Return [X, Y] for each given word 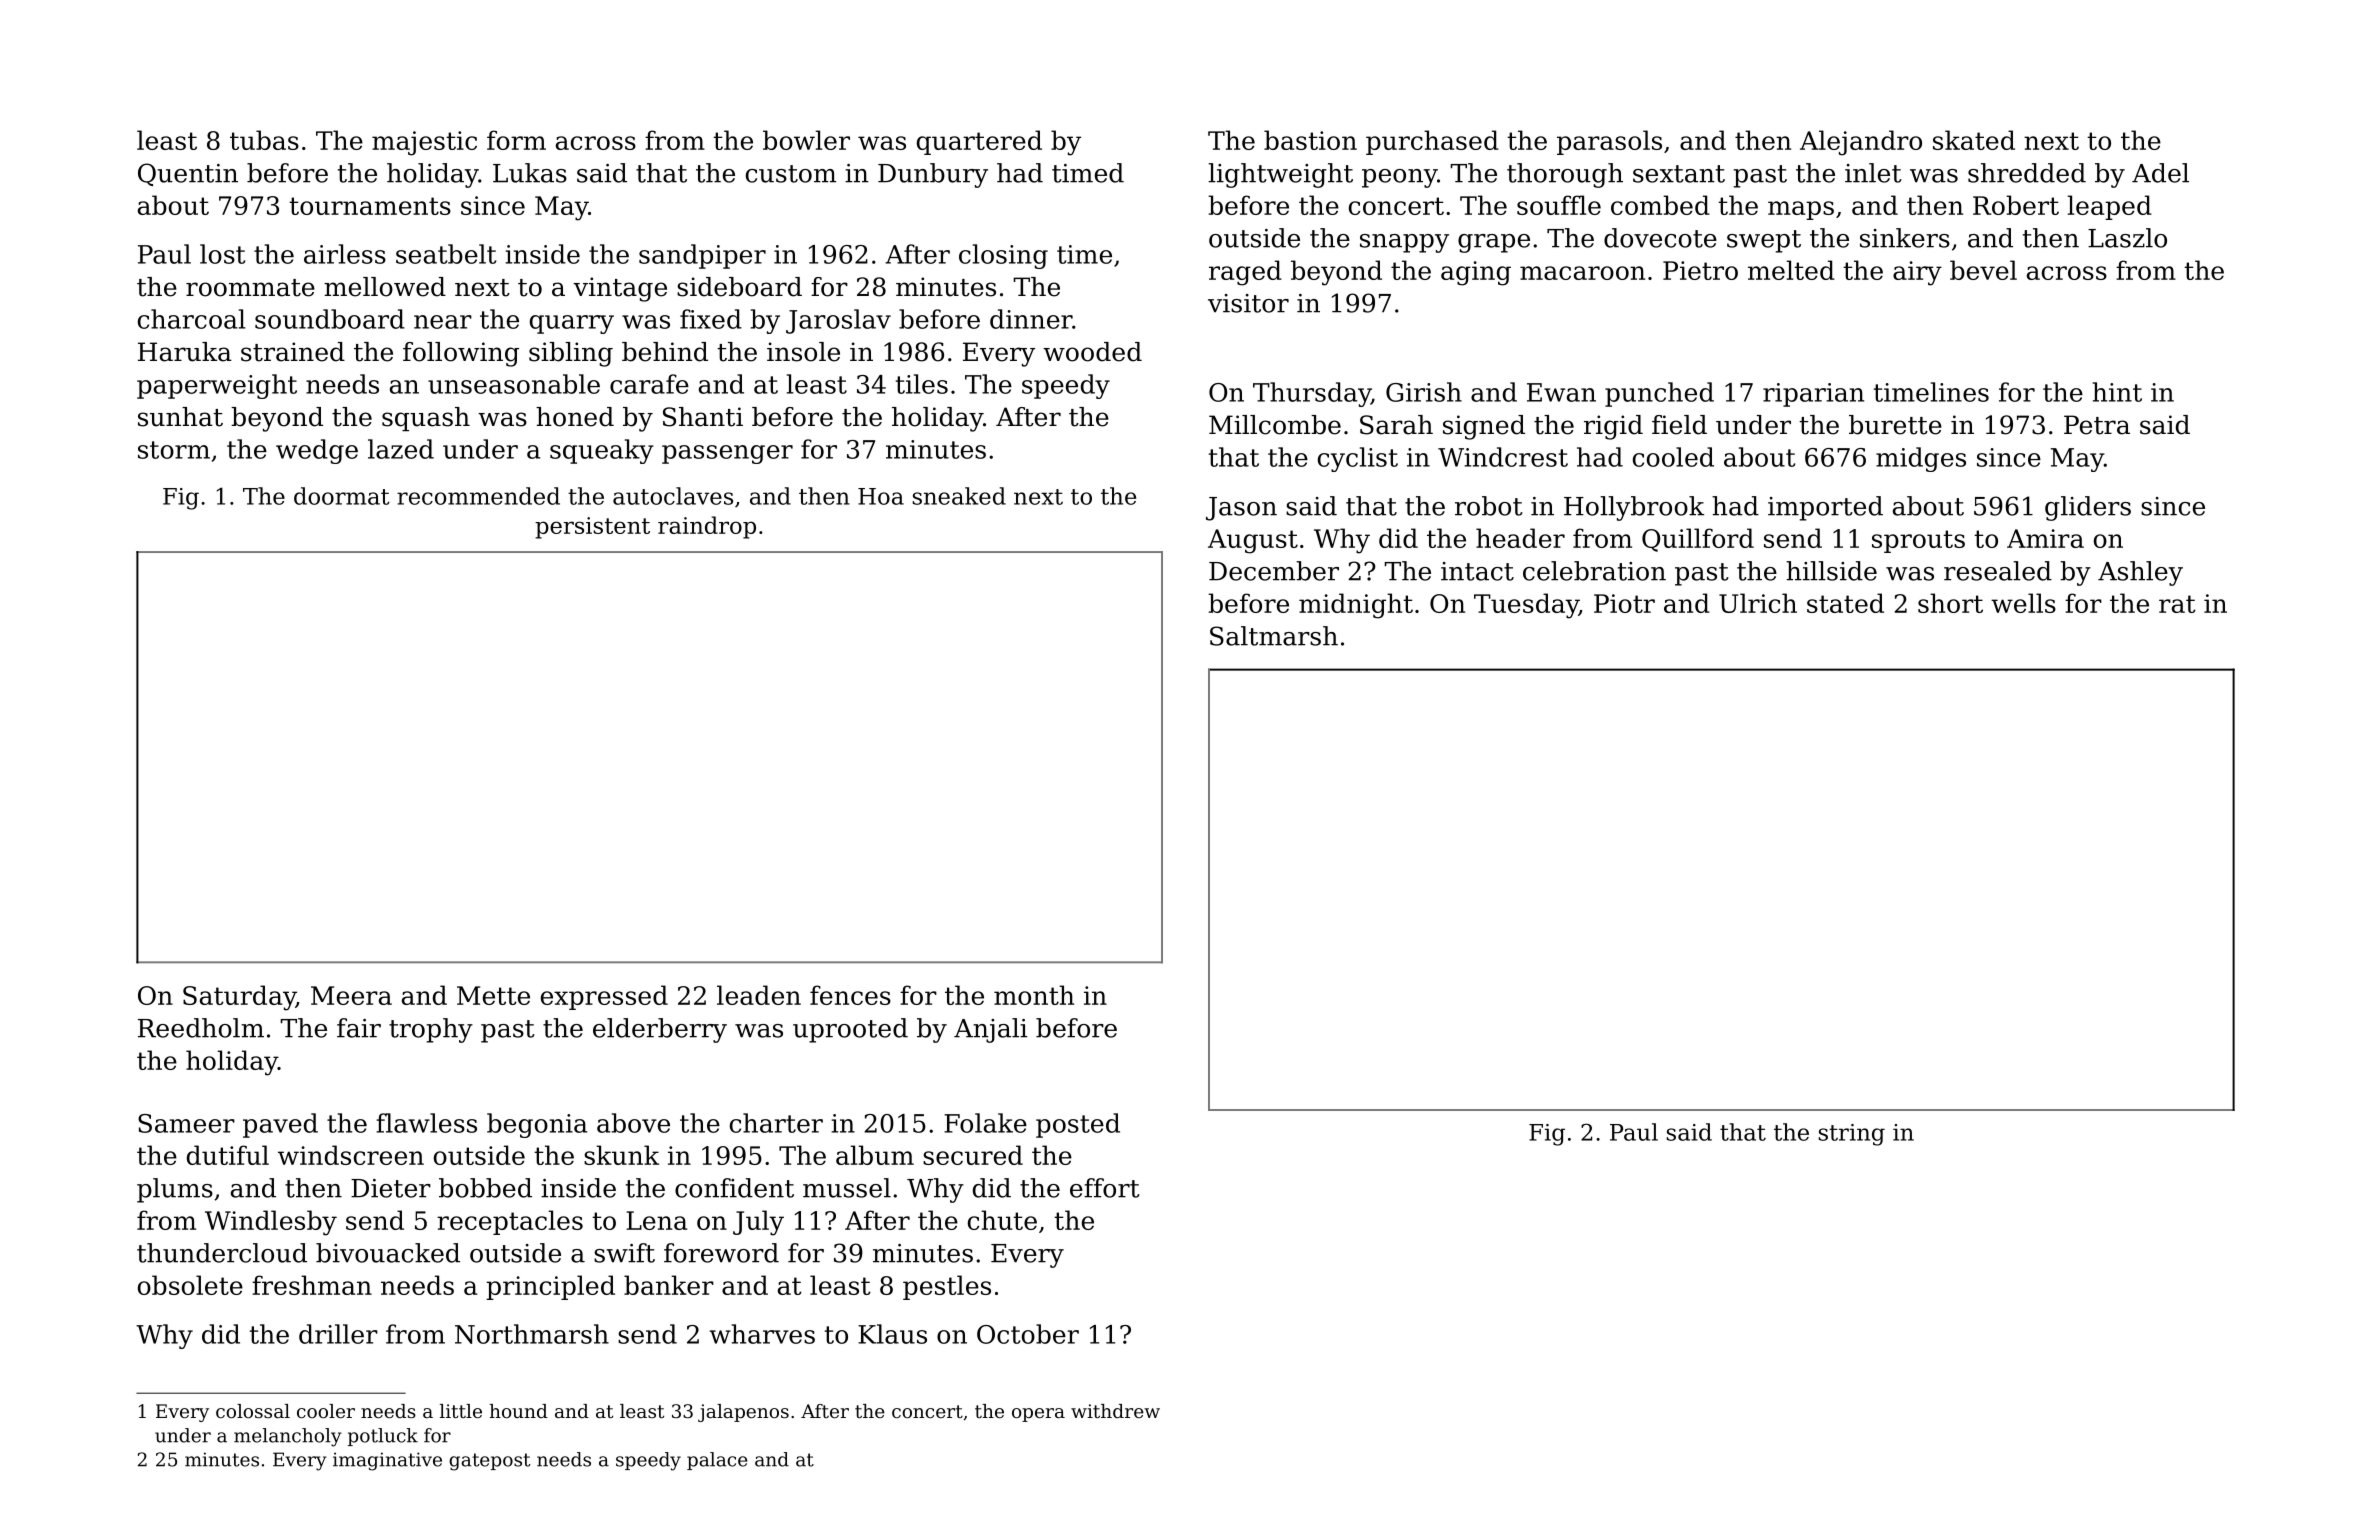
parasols [1609, 142]
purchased [1432, 142]
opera [1038, 1415]
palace [717, 1461]
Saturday [239, 998]
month [1034, 995]
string [1852, 1135]
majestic [424, 143]
